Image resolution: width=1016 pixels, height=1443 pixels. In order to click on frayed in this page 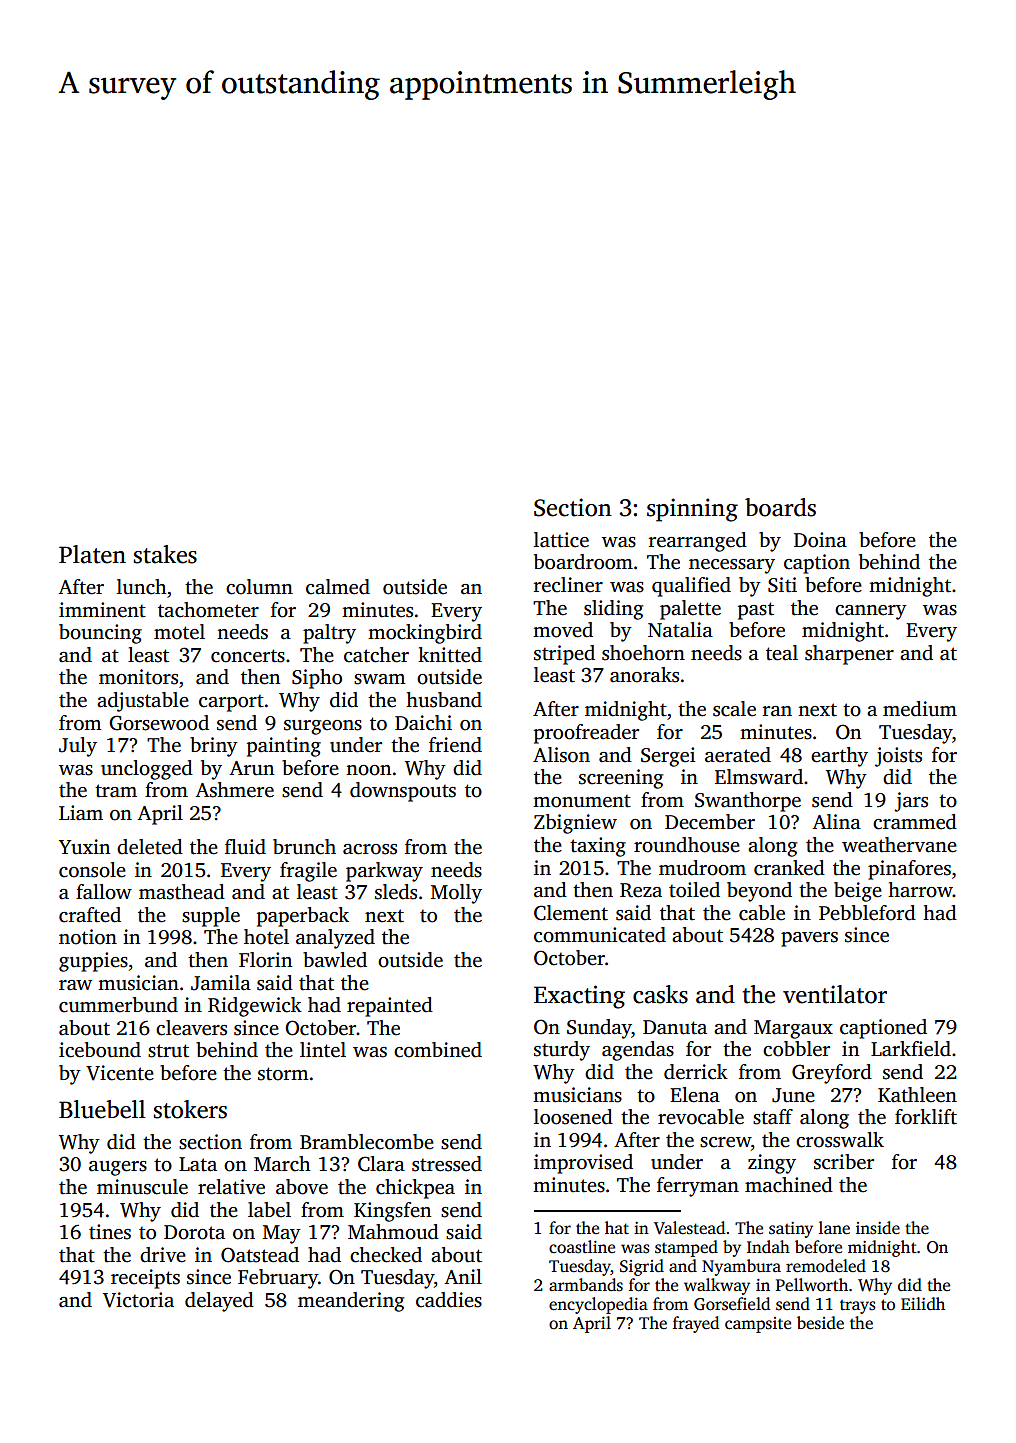, I will do `click(696, 1324)`.
